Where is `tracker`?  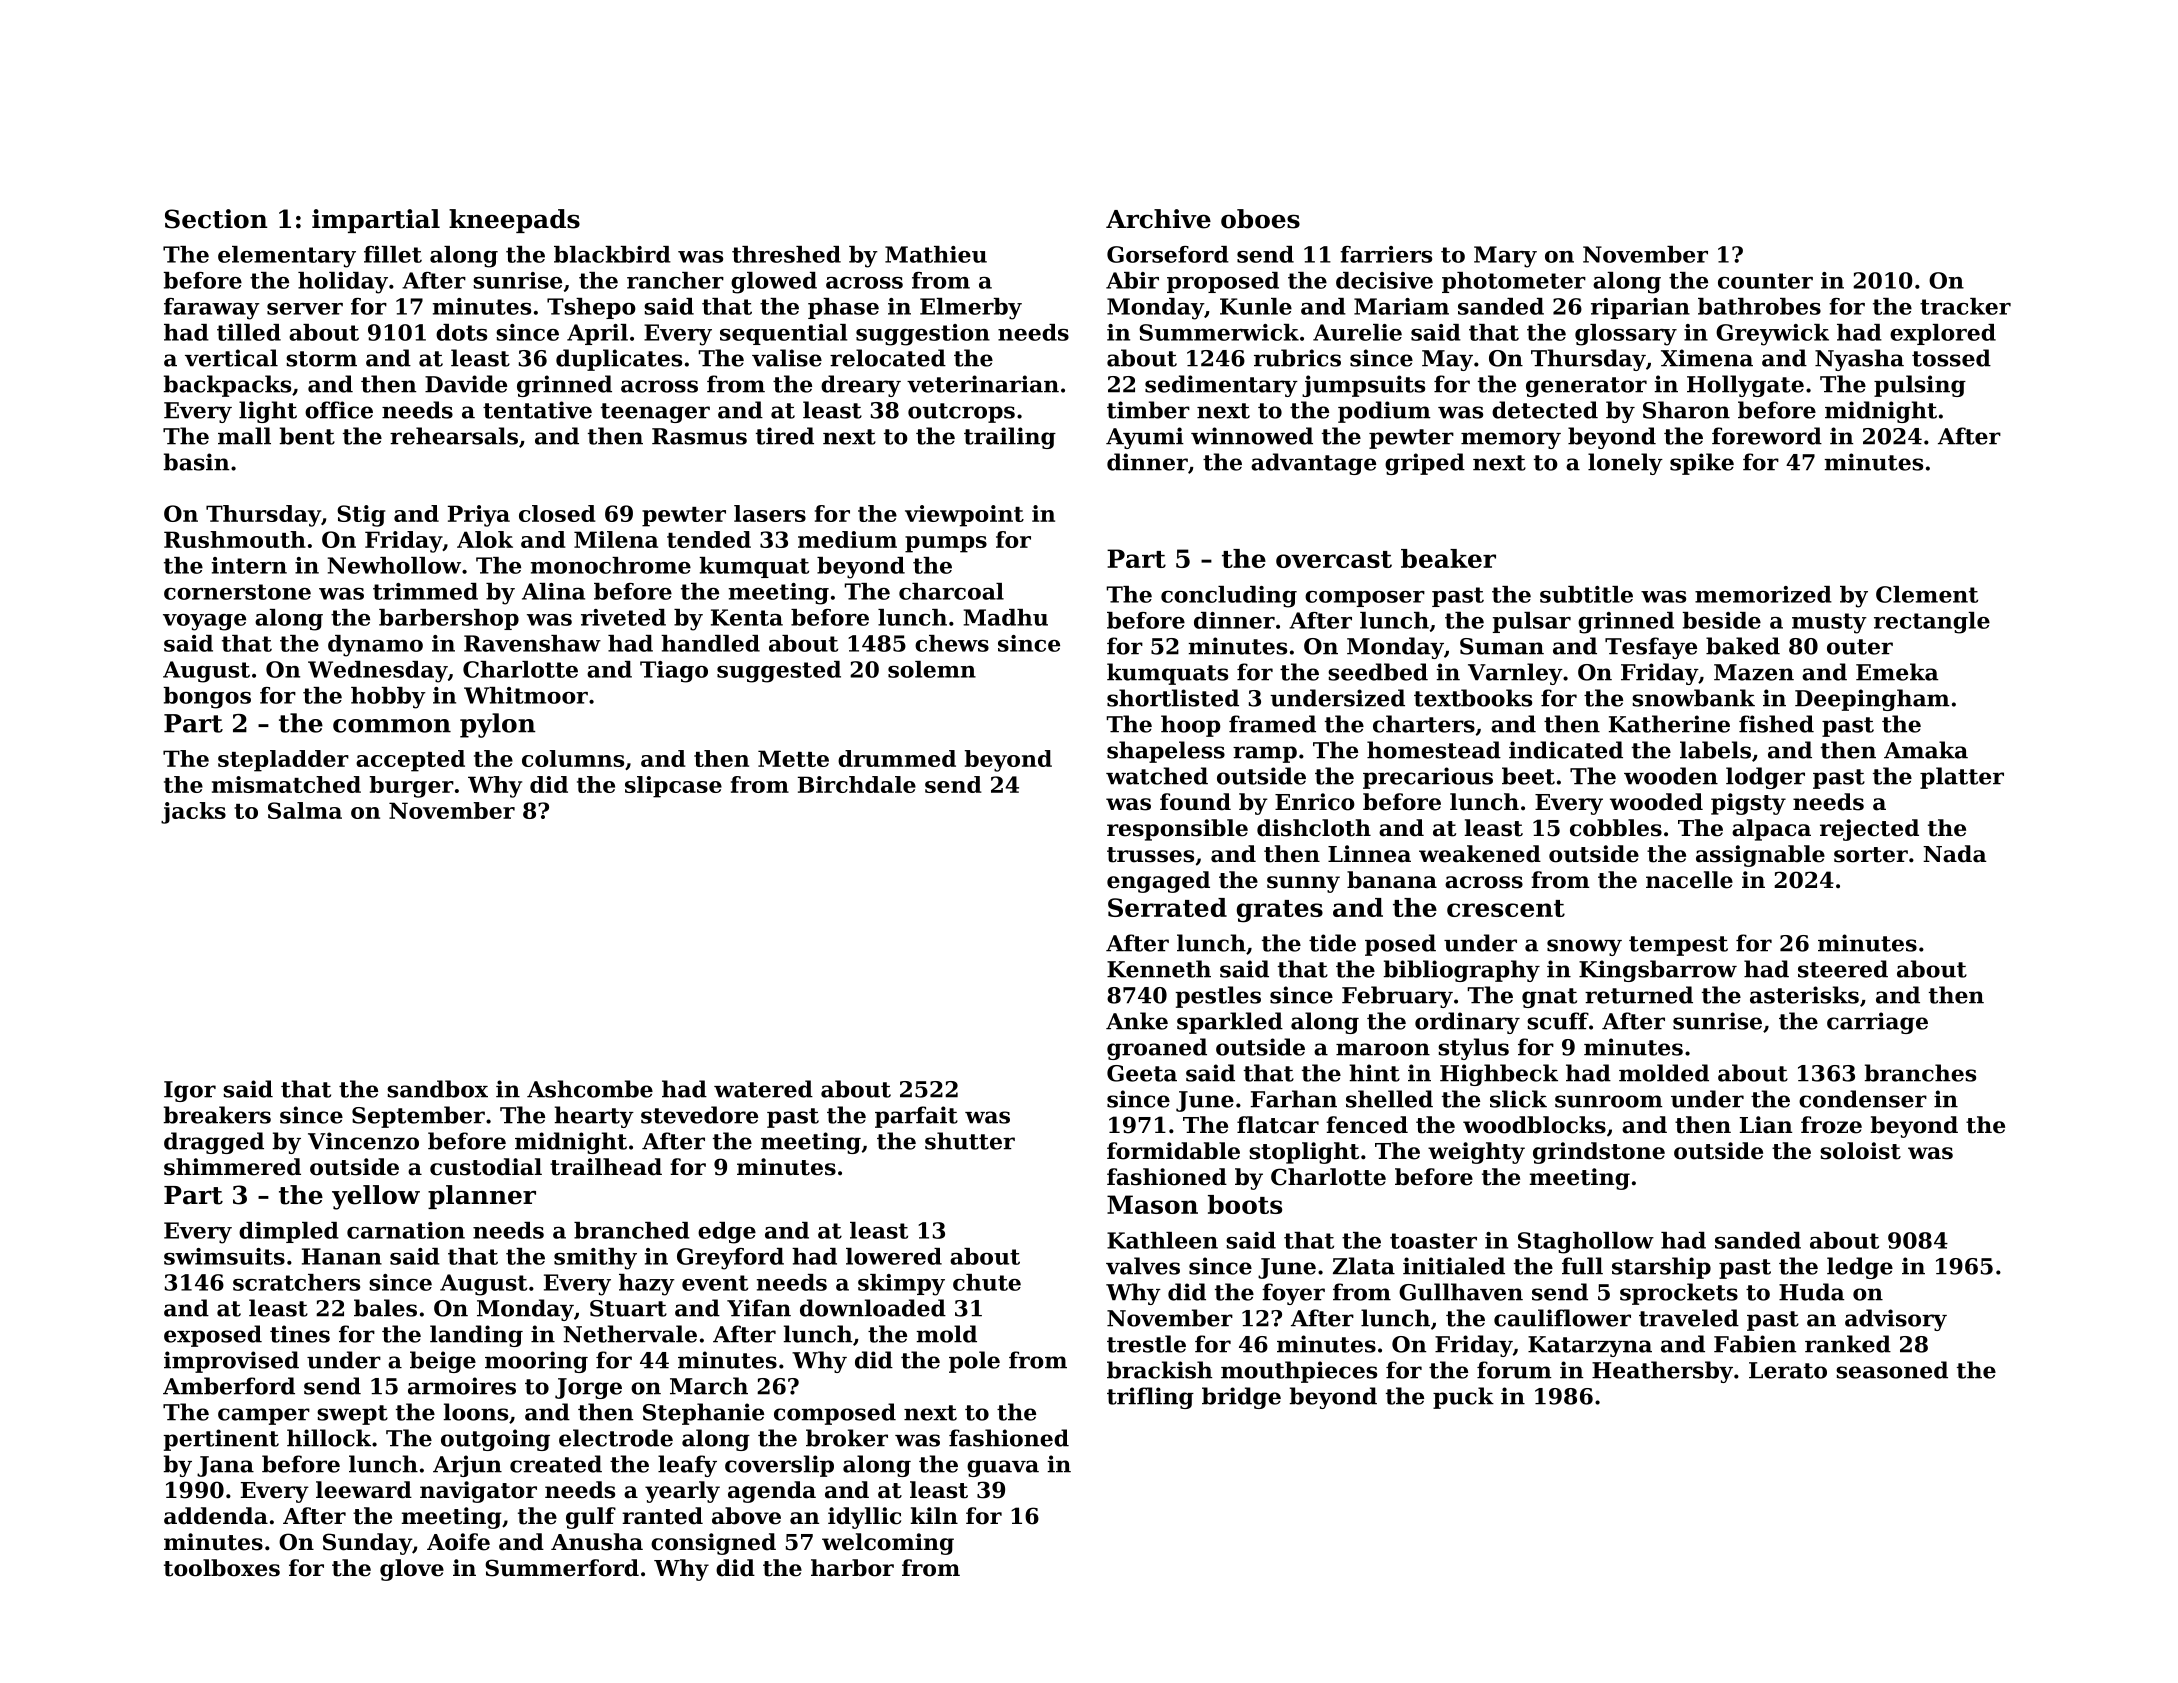
tracker is located at coordinates (1965, 306).
